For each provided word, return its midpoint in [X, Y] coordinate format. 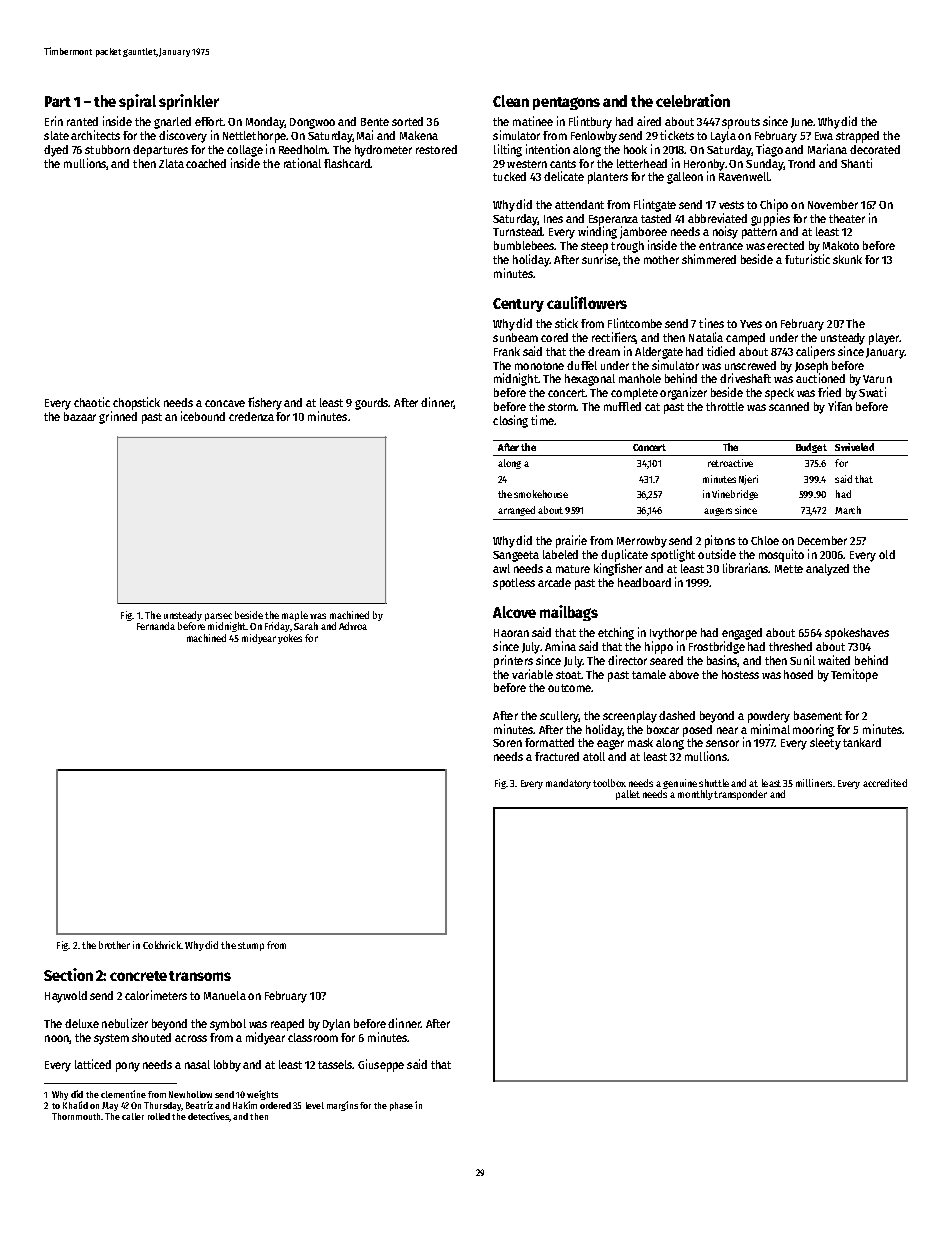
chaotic [92, 402]
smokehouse [541, 494]
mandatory [568, 784]
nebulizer [125, 1023]
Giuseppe [381, 1065]
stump [251, 946]
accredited [885, 783]
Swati [872, 392]
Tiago [769, 150]
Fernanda [156, 626]
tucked [509, 176]
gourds [372, 404]
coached [206, 163]
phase [401, 1106]
